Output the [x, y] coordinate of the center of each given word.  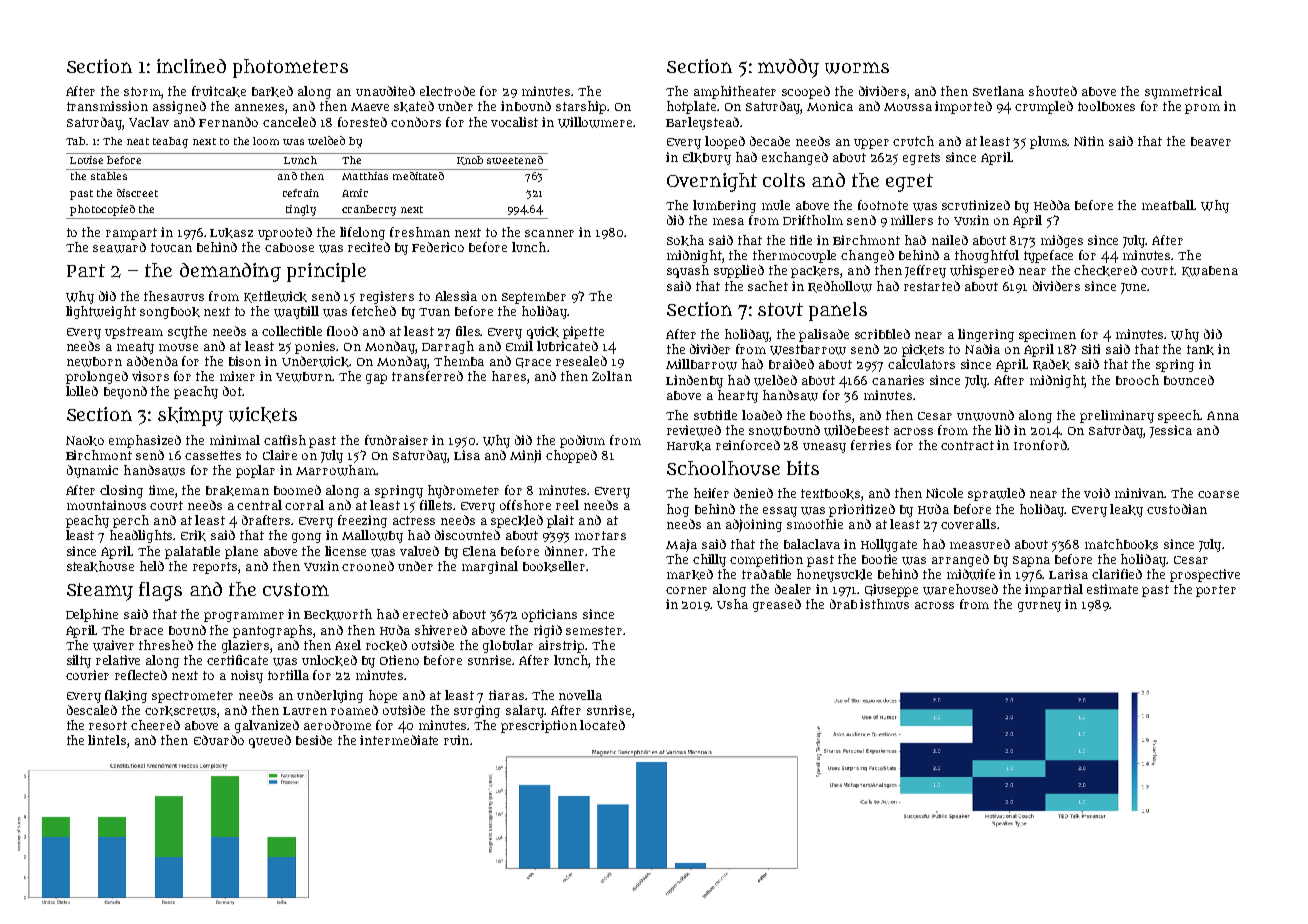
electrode [447, 91]
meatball [1168, 205]
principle [326, 272]
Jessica [1171, 431]
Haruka [689, 446]
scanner [549, 233]
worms [857, 68]
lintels [107, 740]
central [259, 505]
